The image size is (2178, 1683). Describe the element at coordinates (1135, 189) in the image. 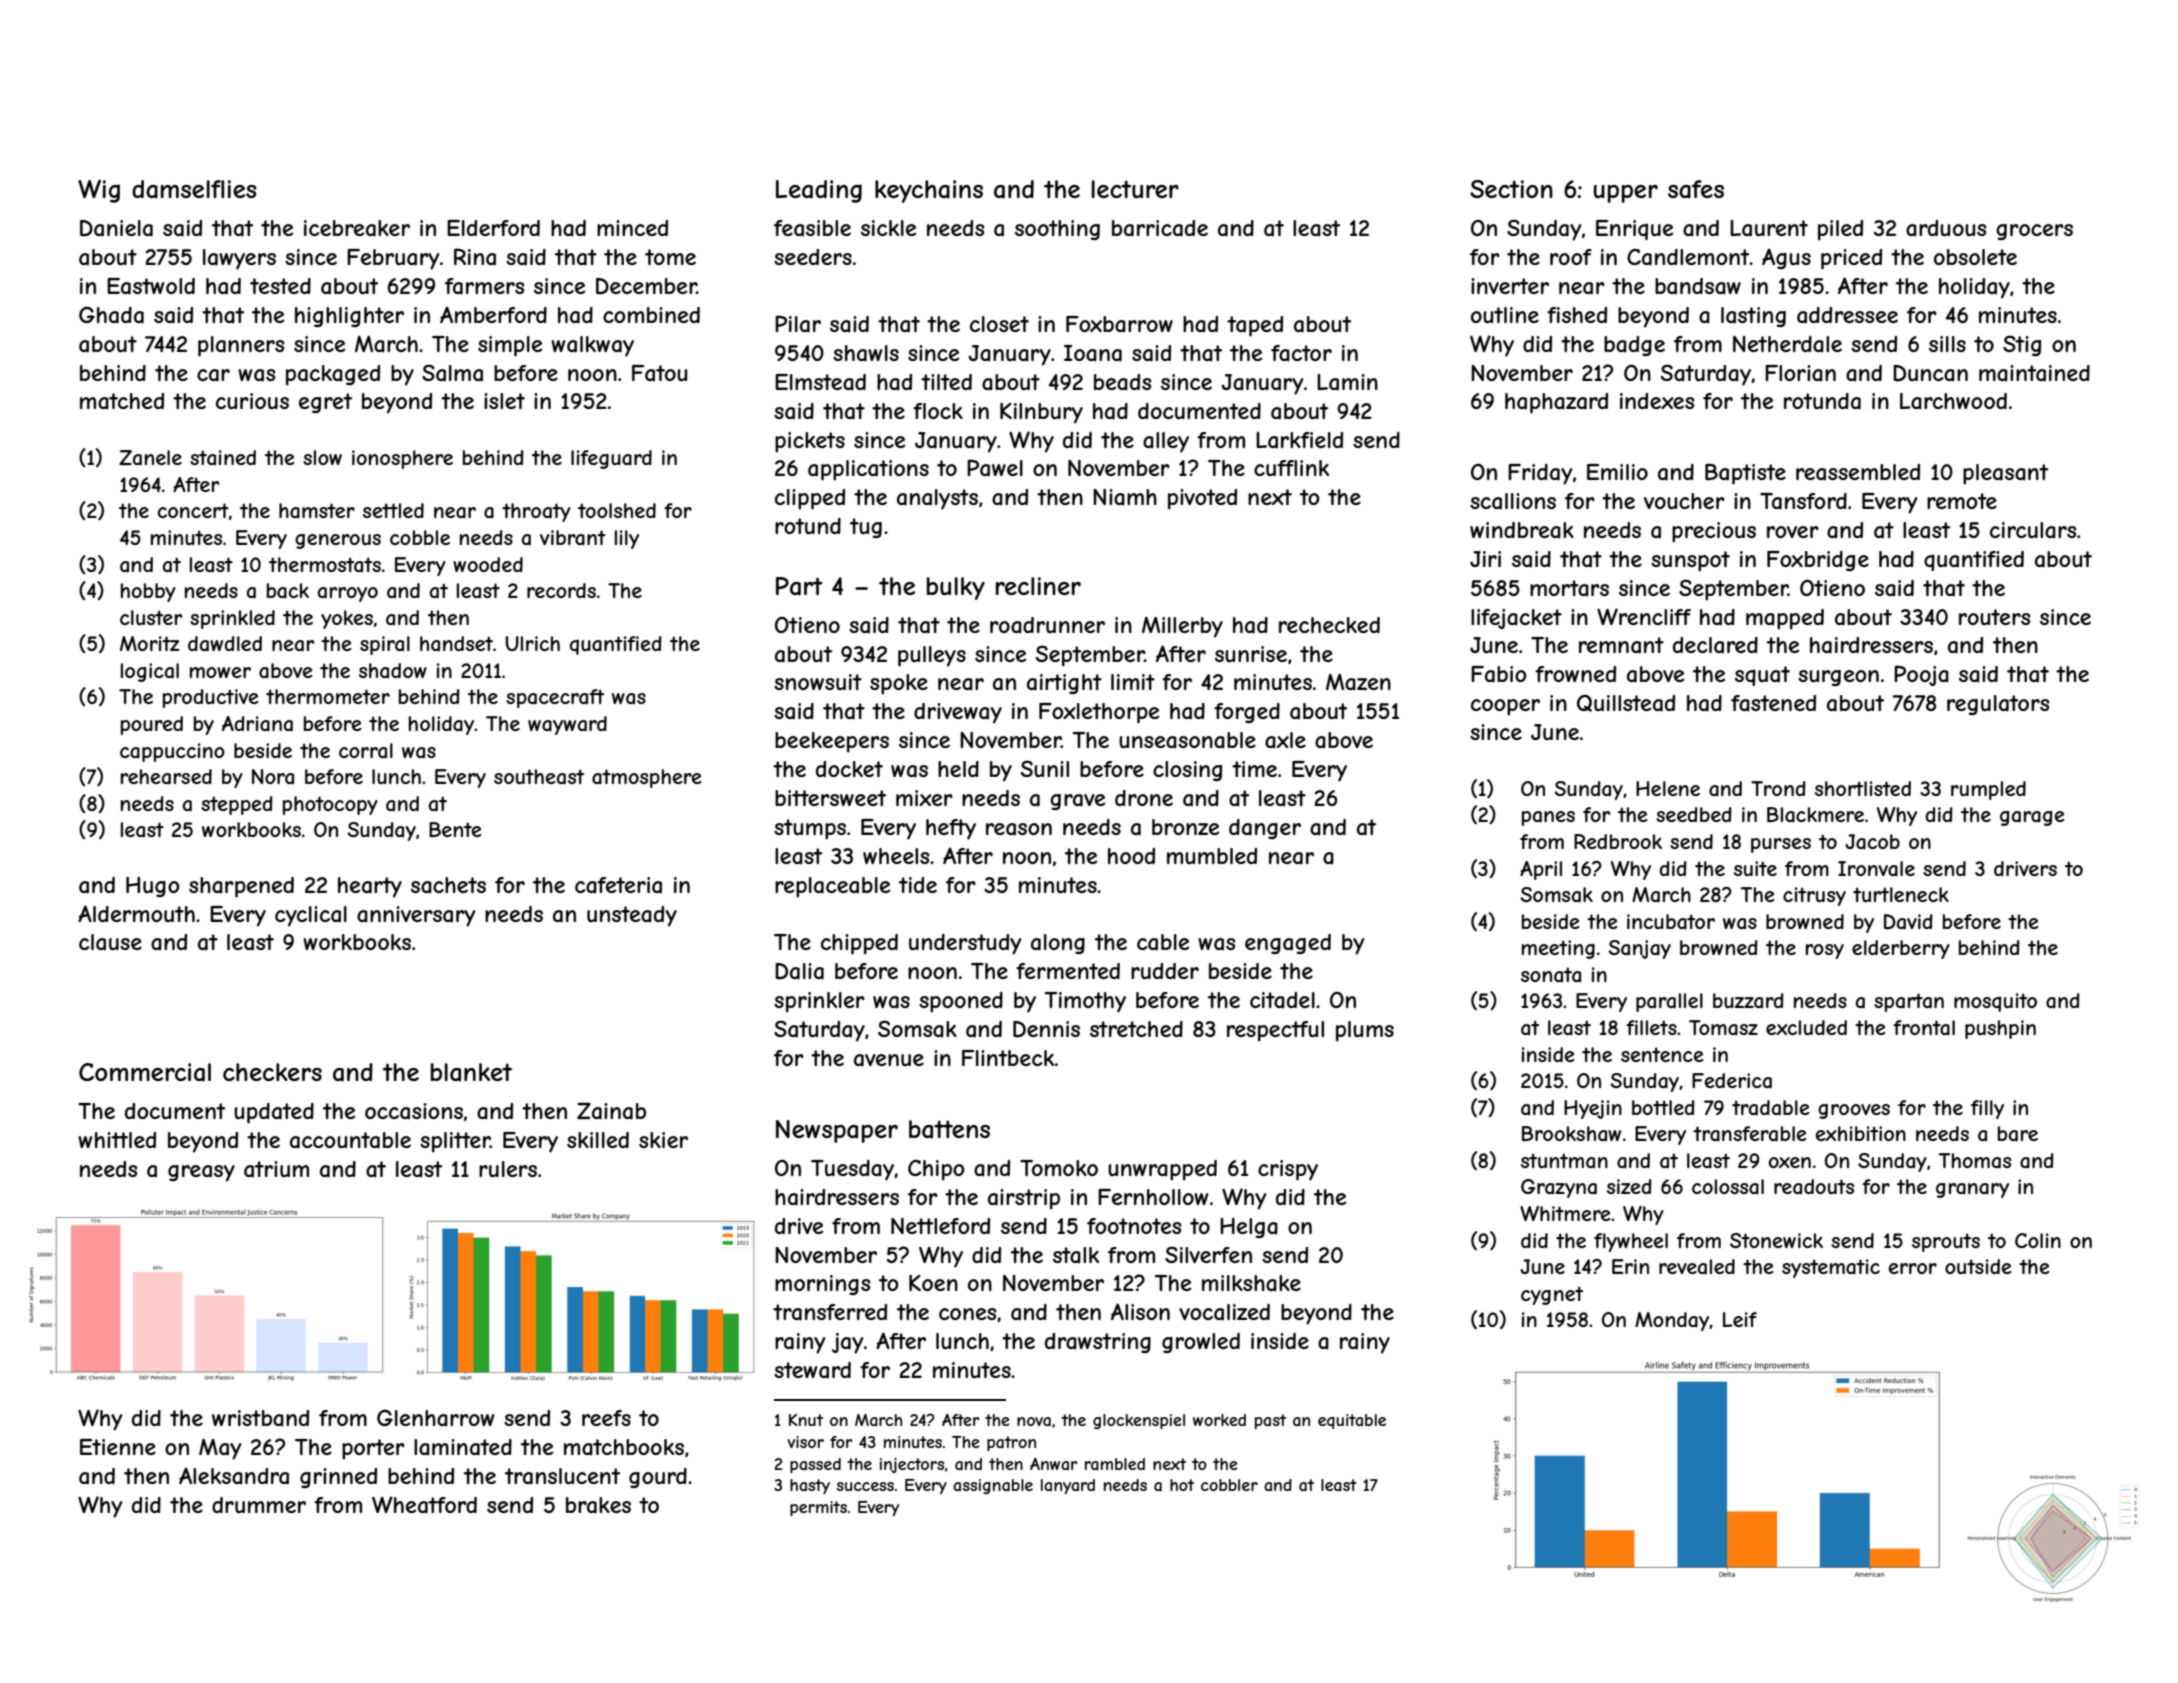

I see `lecturer` at that location.
